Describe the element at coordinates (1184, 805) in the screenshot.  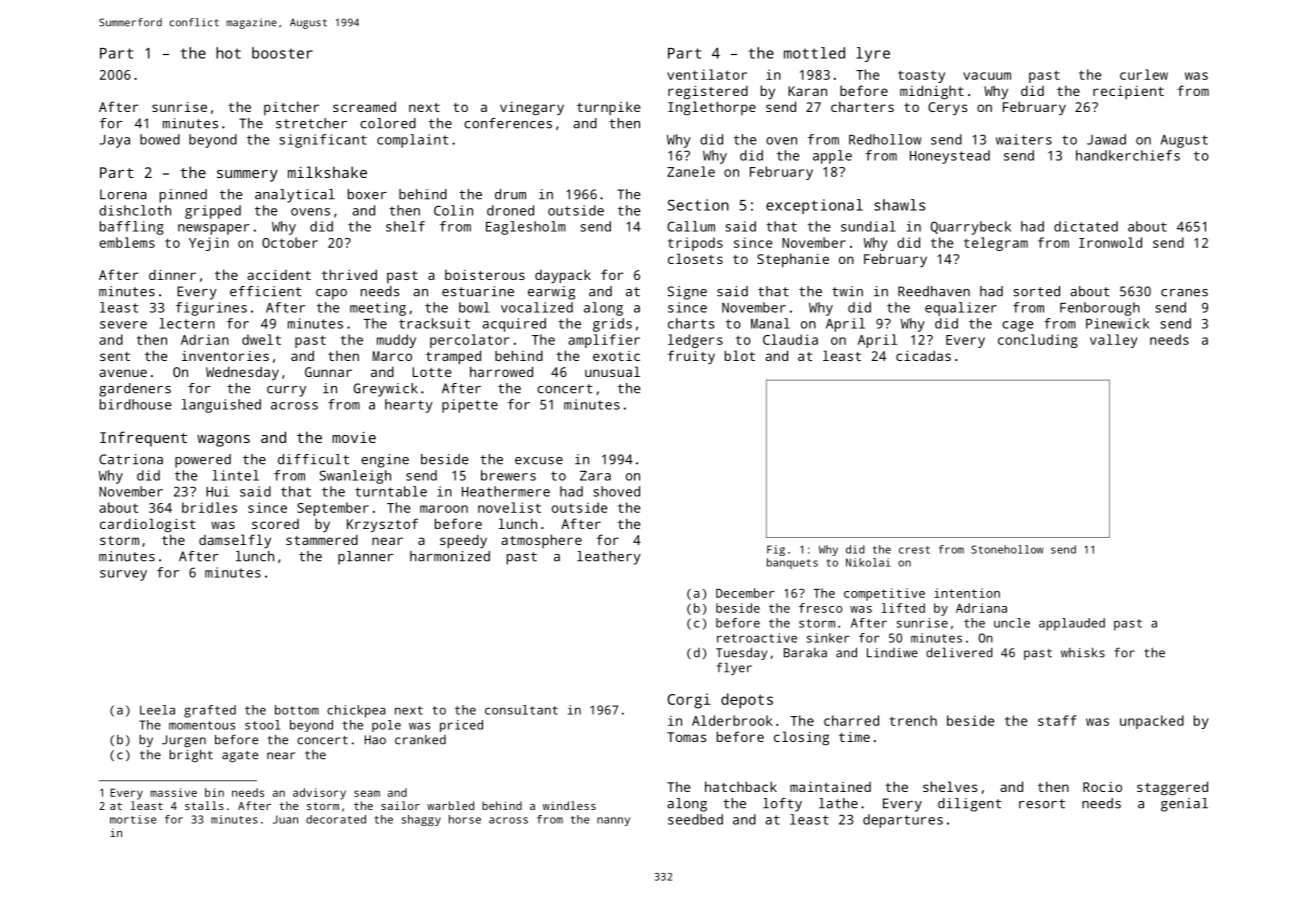
I see `genial` at that location.
